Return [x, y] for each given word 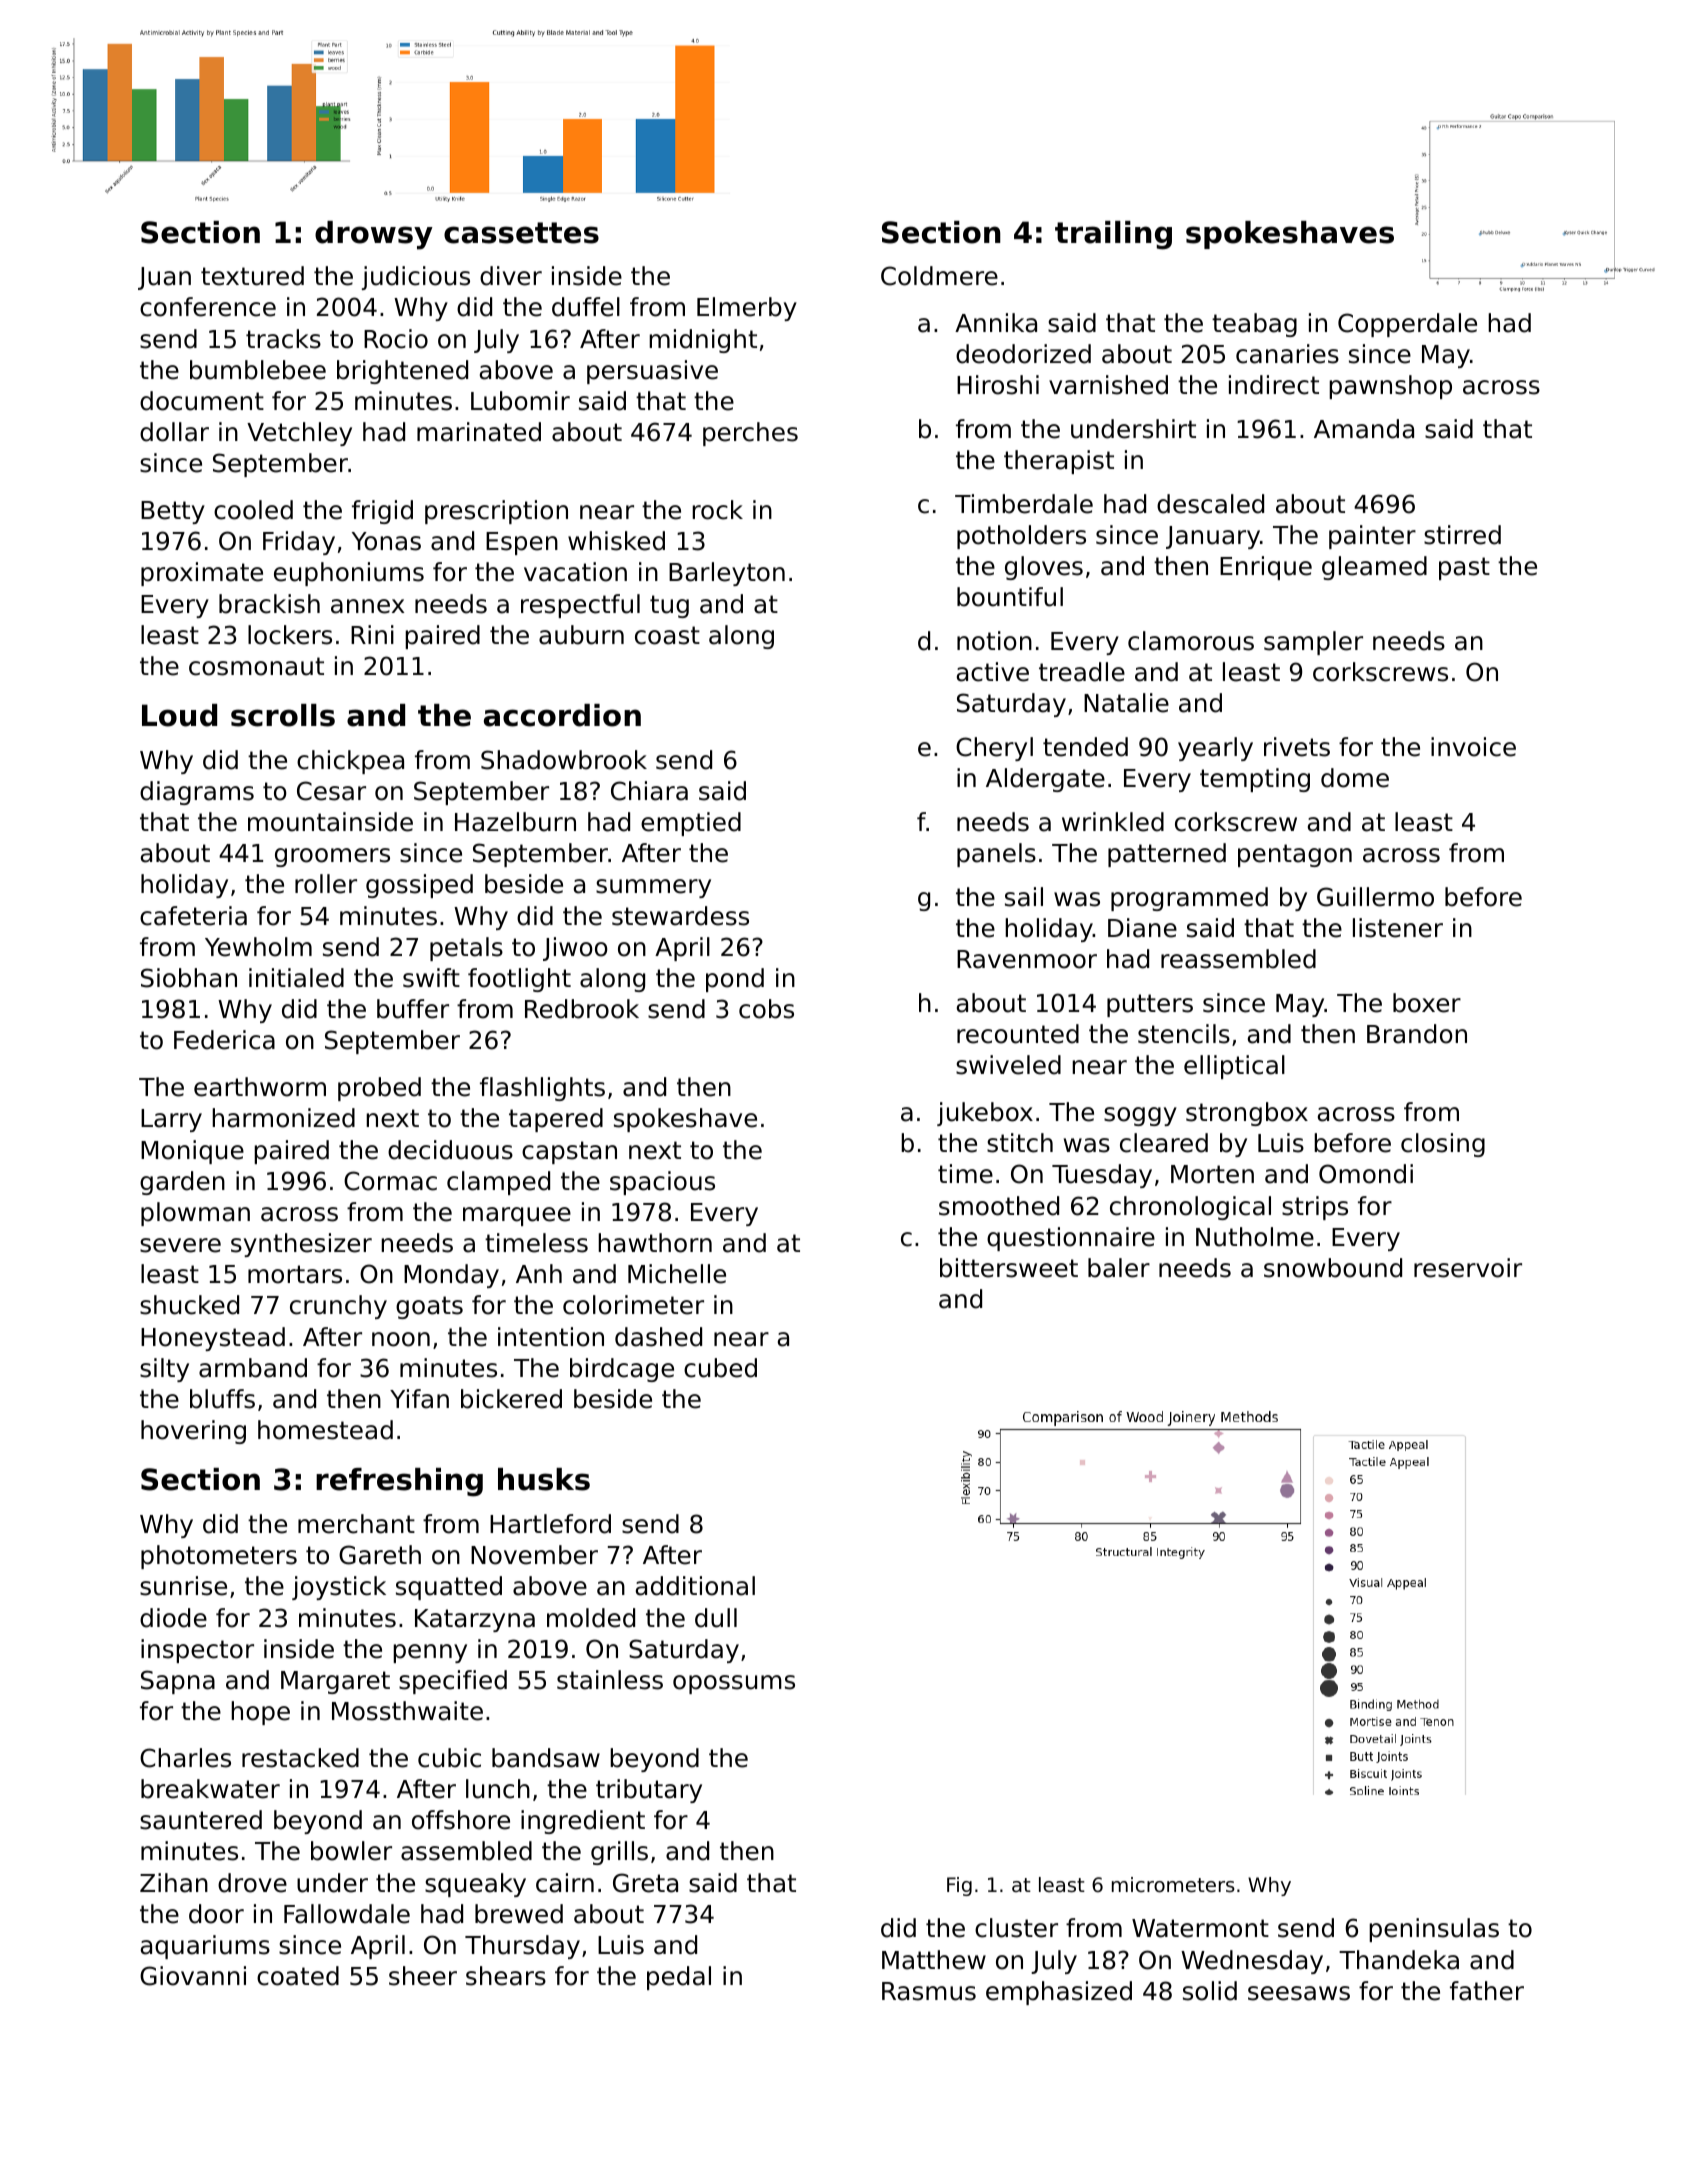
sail [1024, 897]
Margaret [335, 1682]
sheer [423, 1976]
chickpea [350, 762]
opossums [734, 1684]
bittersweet [1009, 1268]
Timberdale [1024, 504]
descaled [1210, 504]
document [202, 401]
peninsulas [1434, 1930]
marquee [517, 1216]
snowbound [1333, 1268]
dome [1355, 778]
